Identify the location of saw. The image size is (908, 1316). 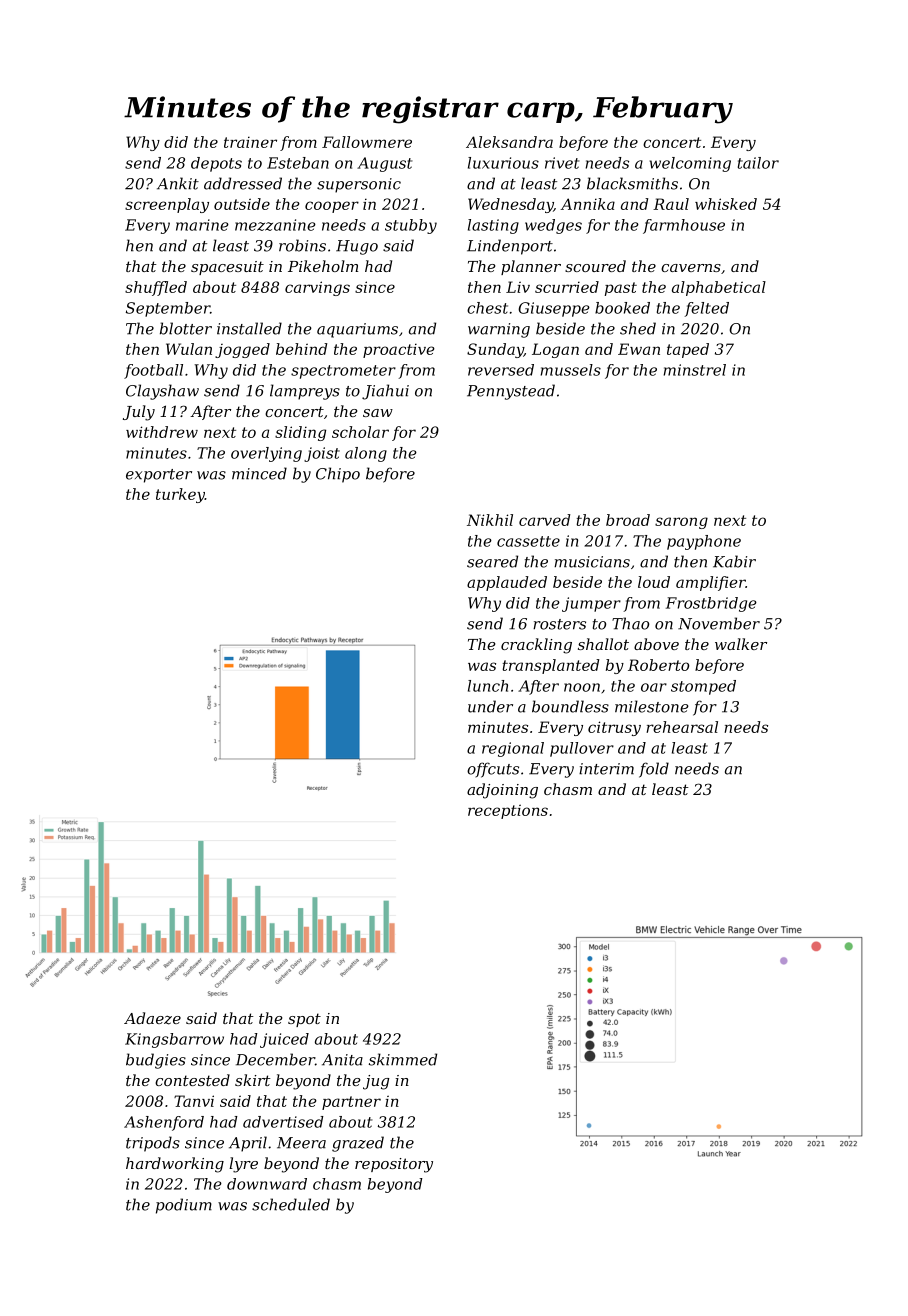
(378, 413).
